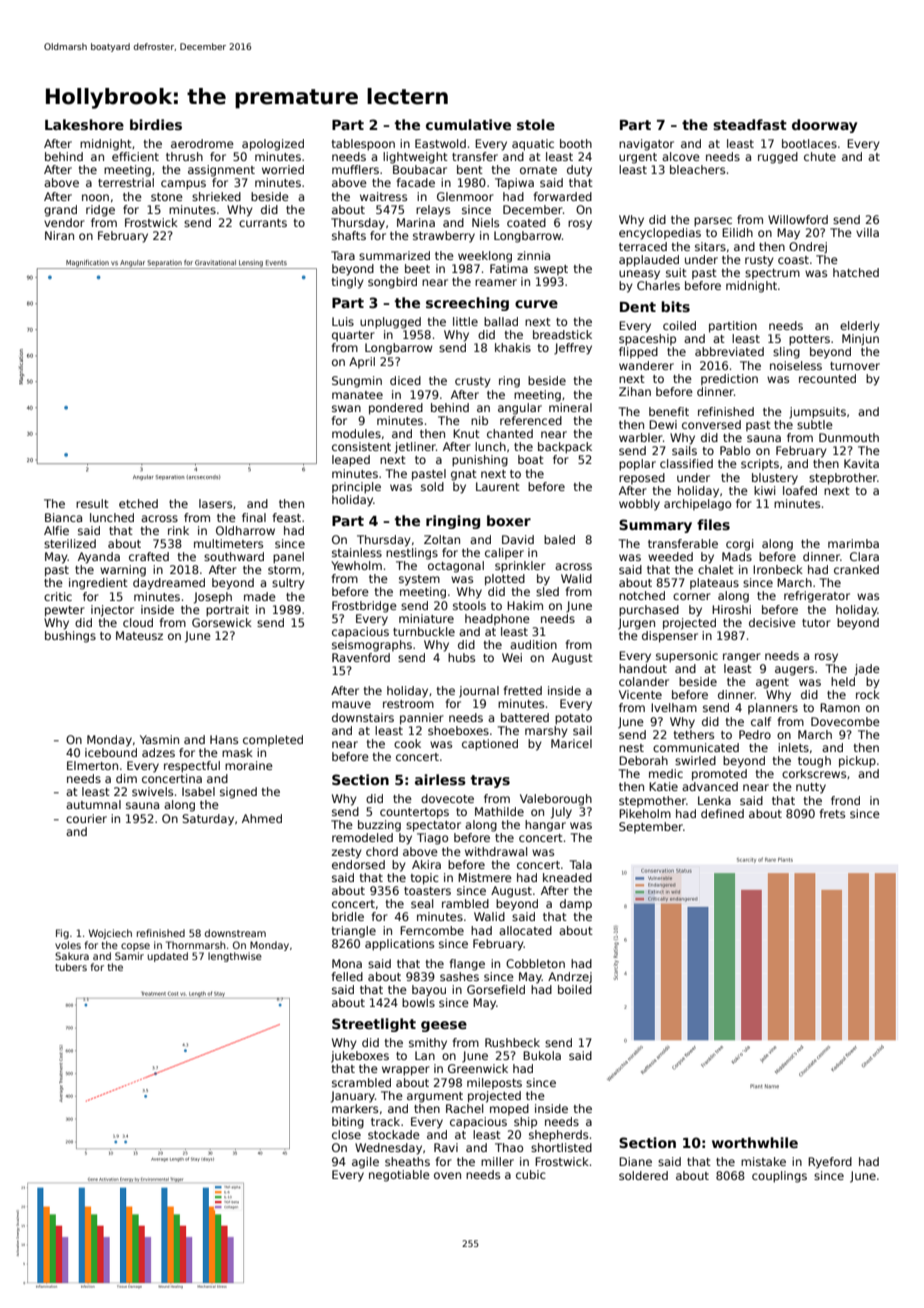 The image size is (924, 1308). What do you see at coordinates (63, 517) in the screenshot?
I see `Bianca` at bounding box center [63, 517].
